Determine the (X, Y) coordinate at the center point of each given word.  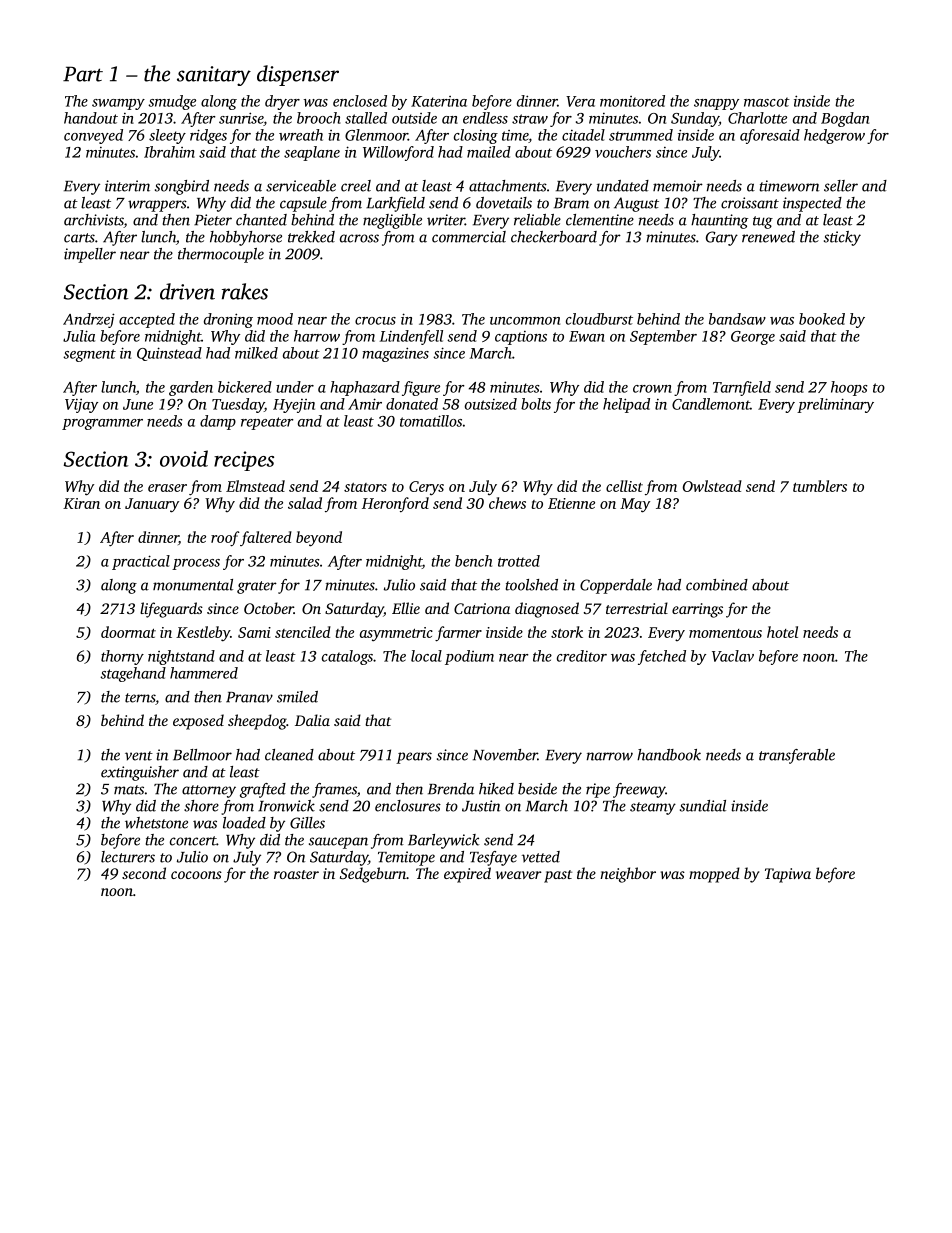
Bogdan (845, 119)
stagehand (133, 674)
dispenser (298, 75)
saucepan (338, 843)
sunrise (241, 118)
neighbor (628, 875)
